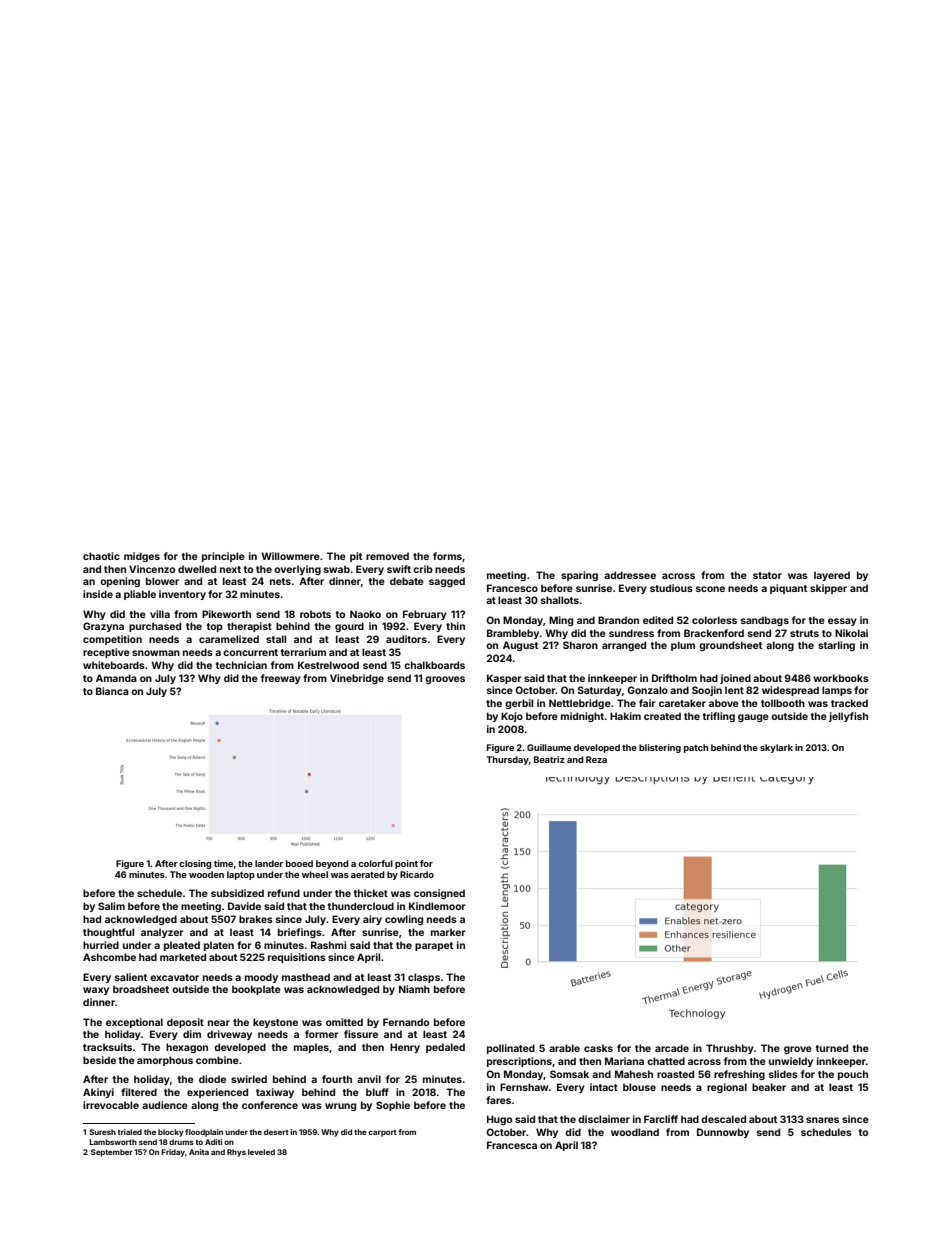 Image resolution: width=952 pixels, height=1233 pixels. What do you see at coordinates (281, 679) in the screenshot?
I see `freeway` at bounding box center [281, 679].
